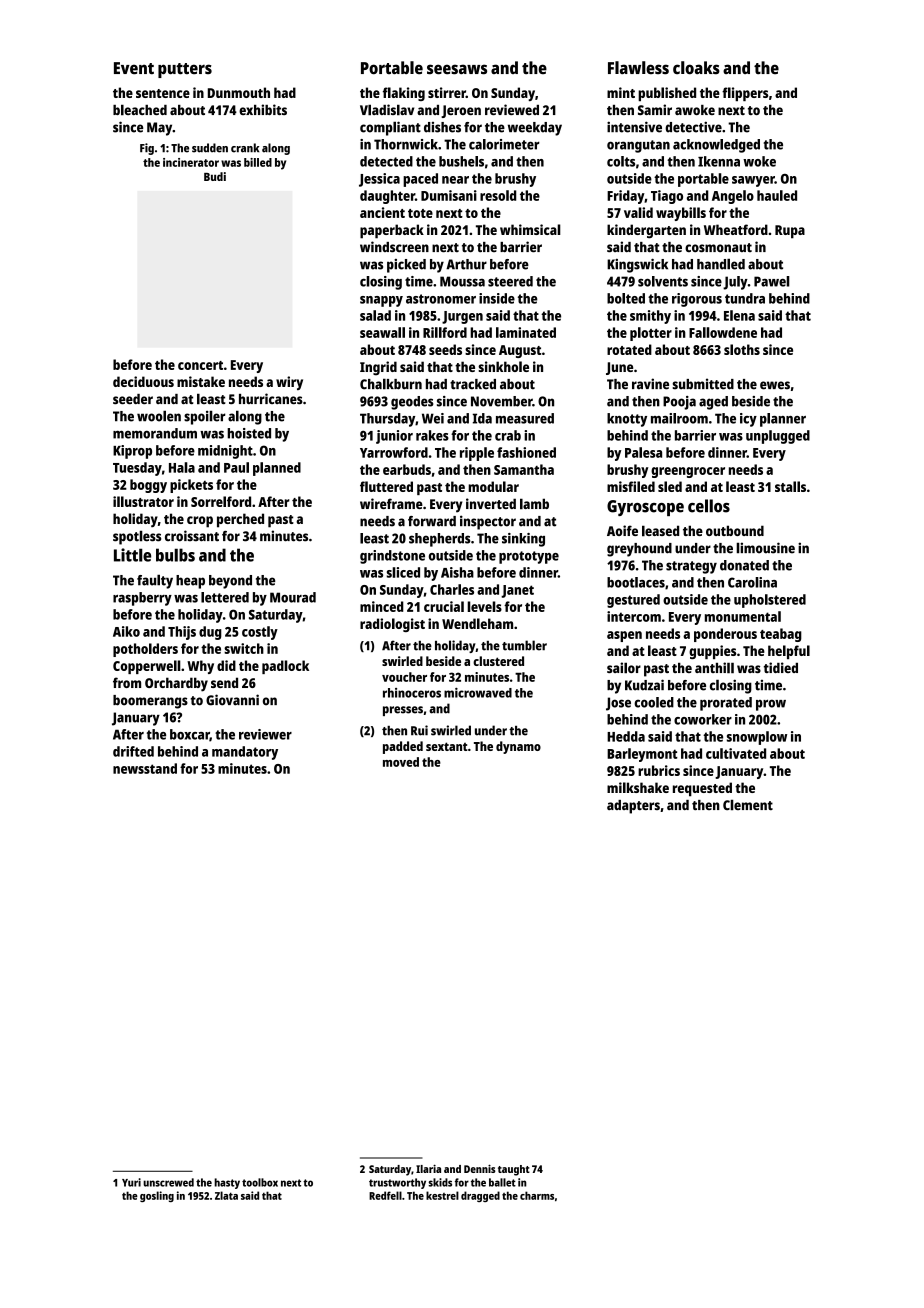 This page has width=924, height=1308. Describe the element at coordinates (387, 110) in the page. I see `Vladislav` at that location.
